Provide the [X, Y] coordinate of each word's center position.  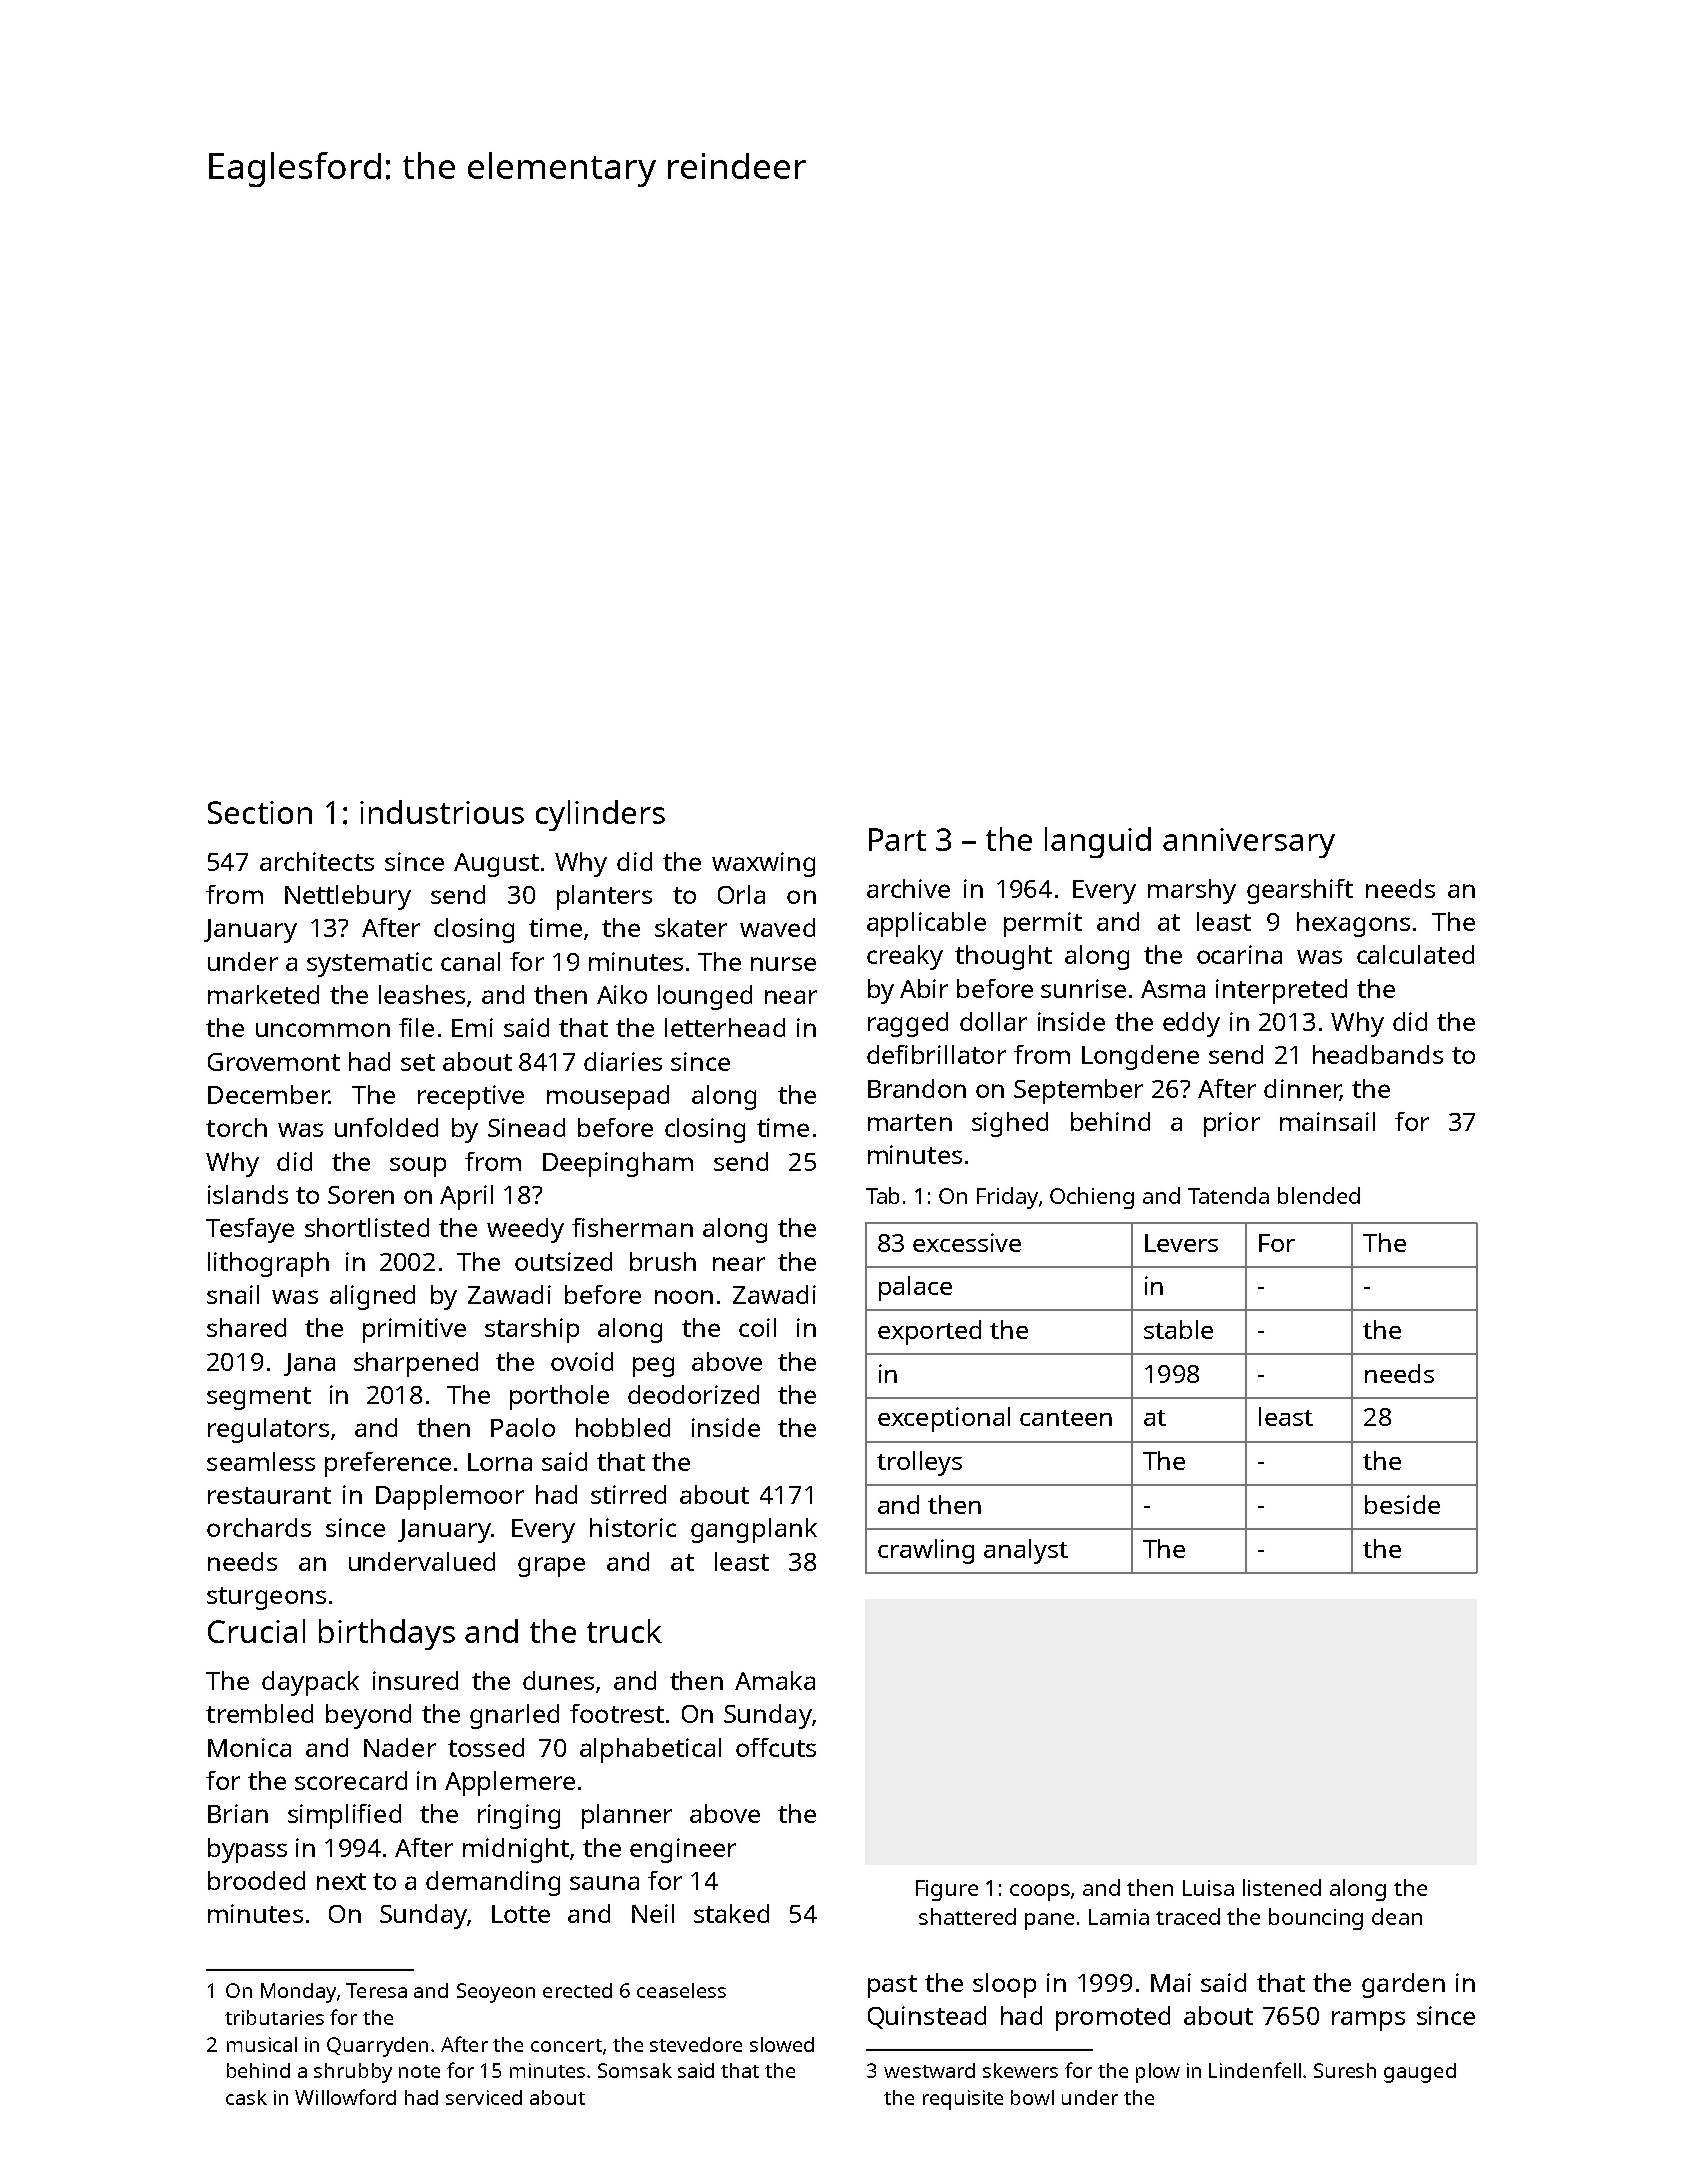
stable [1178, 1329]
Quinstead [927, 2017]
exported [929, 1332]
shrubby [353, 2073]
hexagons [1353, 924]
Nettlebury [348, 897]
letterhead [725, 1027]
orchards [259, 1527]
